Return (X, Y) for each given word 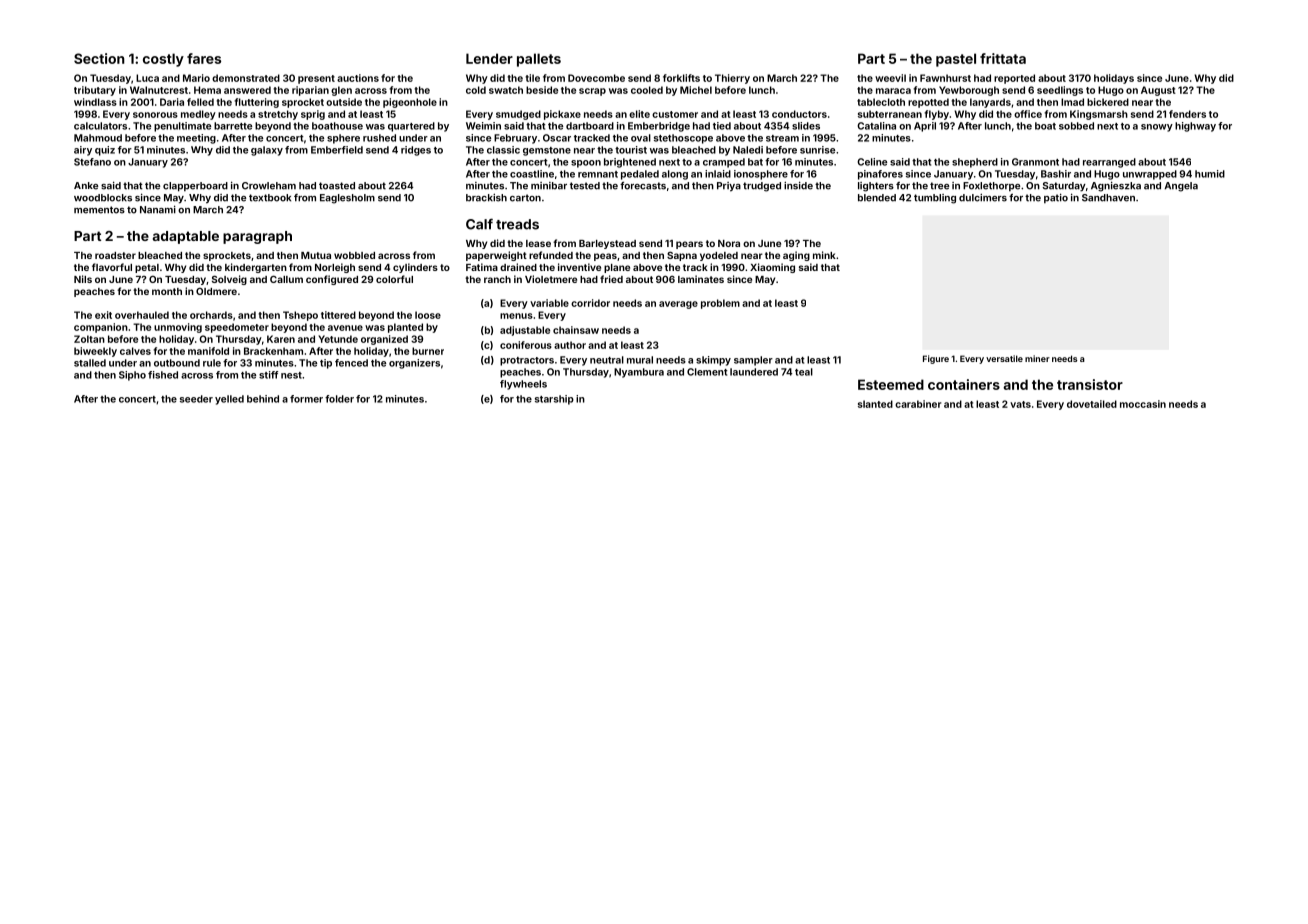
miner (1037, 358)
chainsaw (576, 330)
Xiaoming (772, 268)
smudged (518, 115)
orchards (211, 315)
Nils (83, 279)
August (1158, 91)
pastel (956, 60)
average (678, 305)
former (306, 399)
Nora (729, 243)
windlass (95, 102)
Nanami (158, 209)
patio (1056, 198)
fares (204, 58)
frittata (1003, 58)
